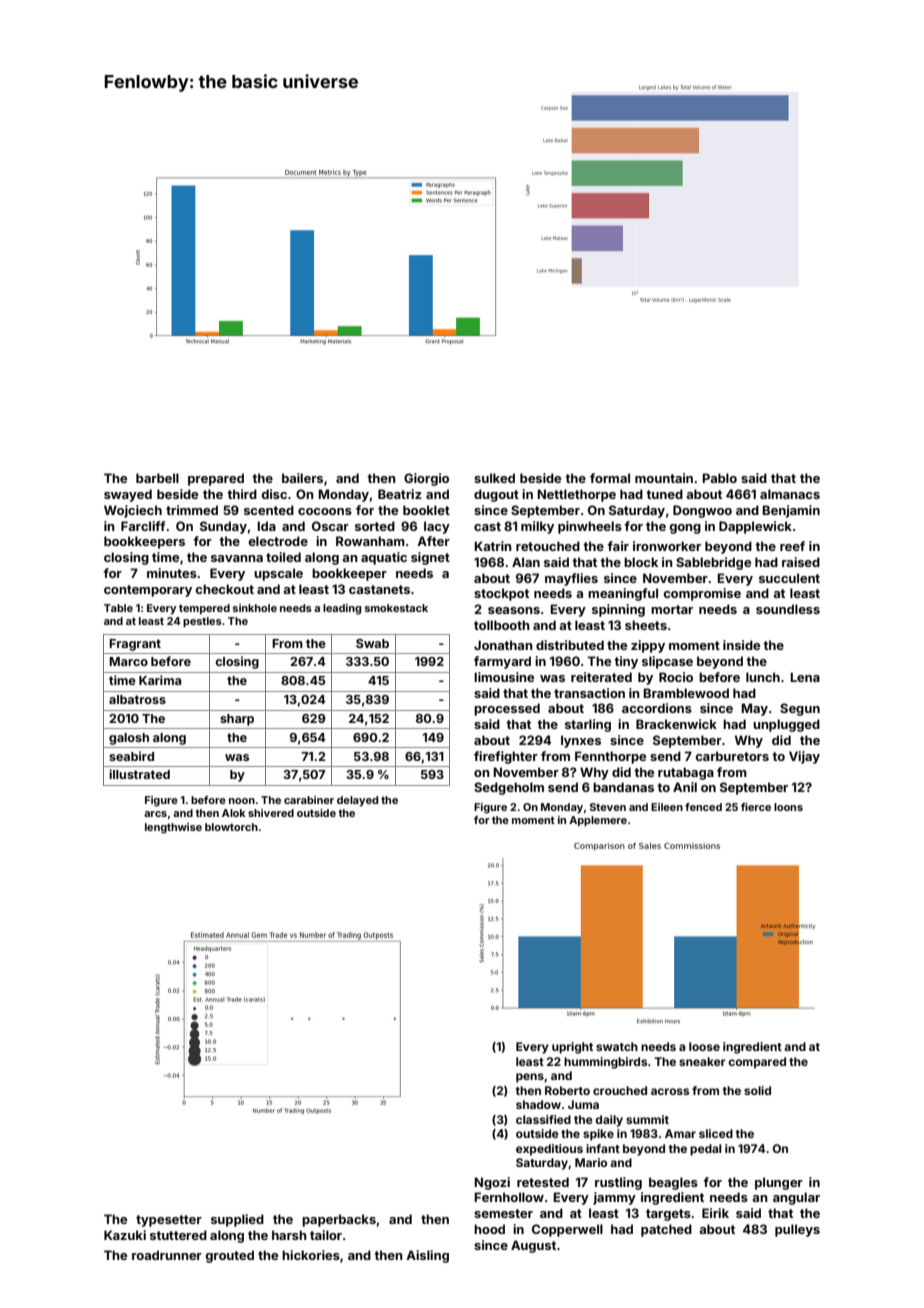 The height and width of the screenshot is (1308, 924). What do you see at coordinates (664, 478) in the screenshot?
I see `mountain` at bounding box center [664, 478].
